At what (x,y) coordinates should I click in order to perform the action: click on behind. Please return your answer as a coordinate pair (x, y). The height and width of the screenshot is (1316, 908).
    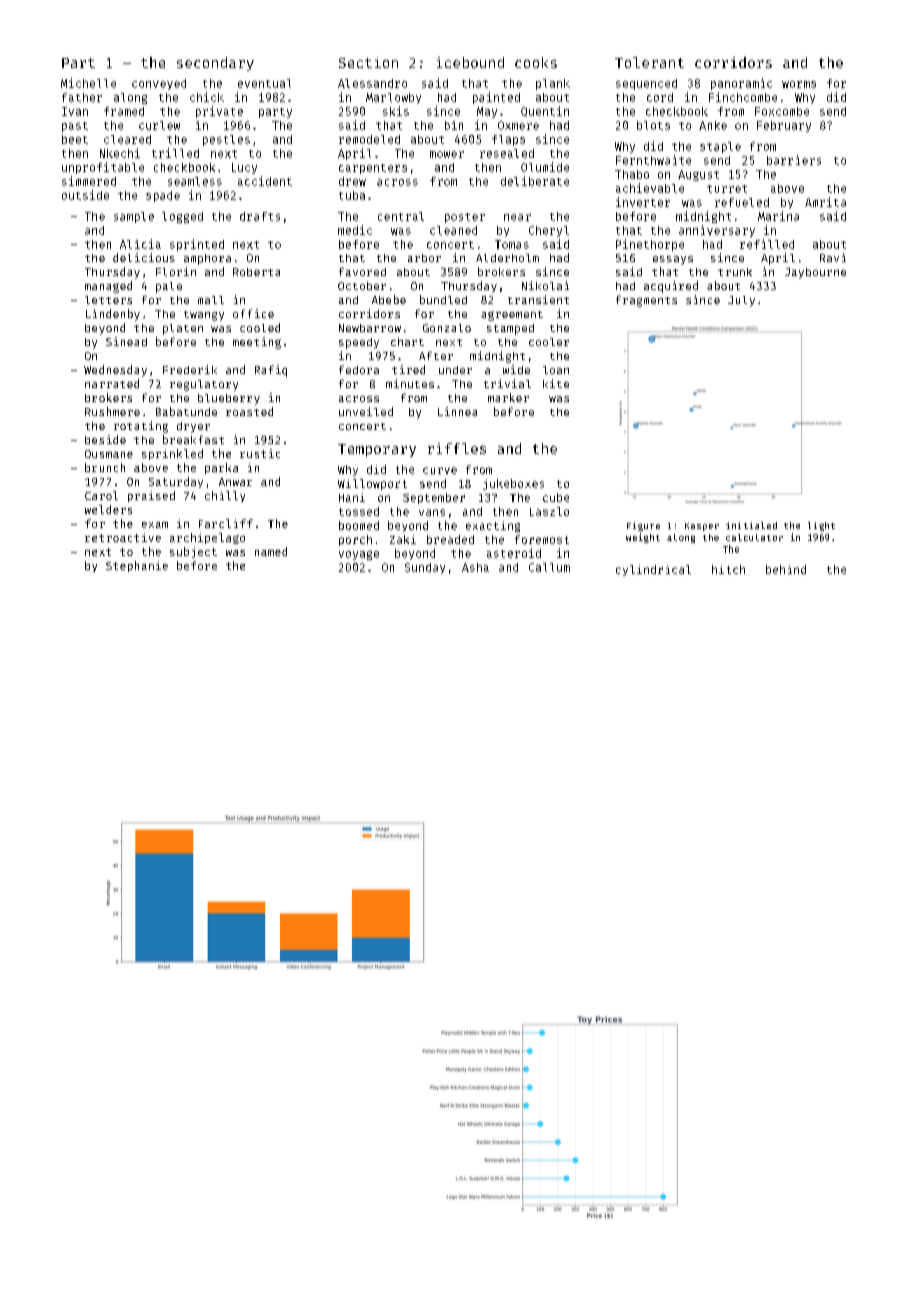
    Looking at the image, I should click on (786, 569).
